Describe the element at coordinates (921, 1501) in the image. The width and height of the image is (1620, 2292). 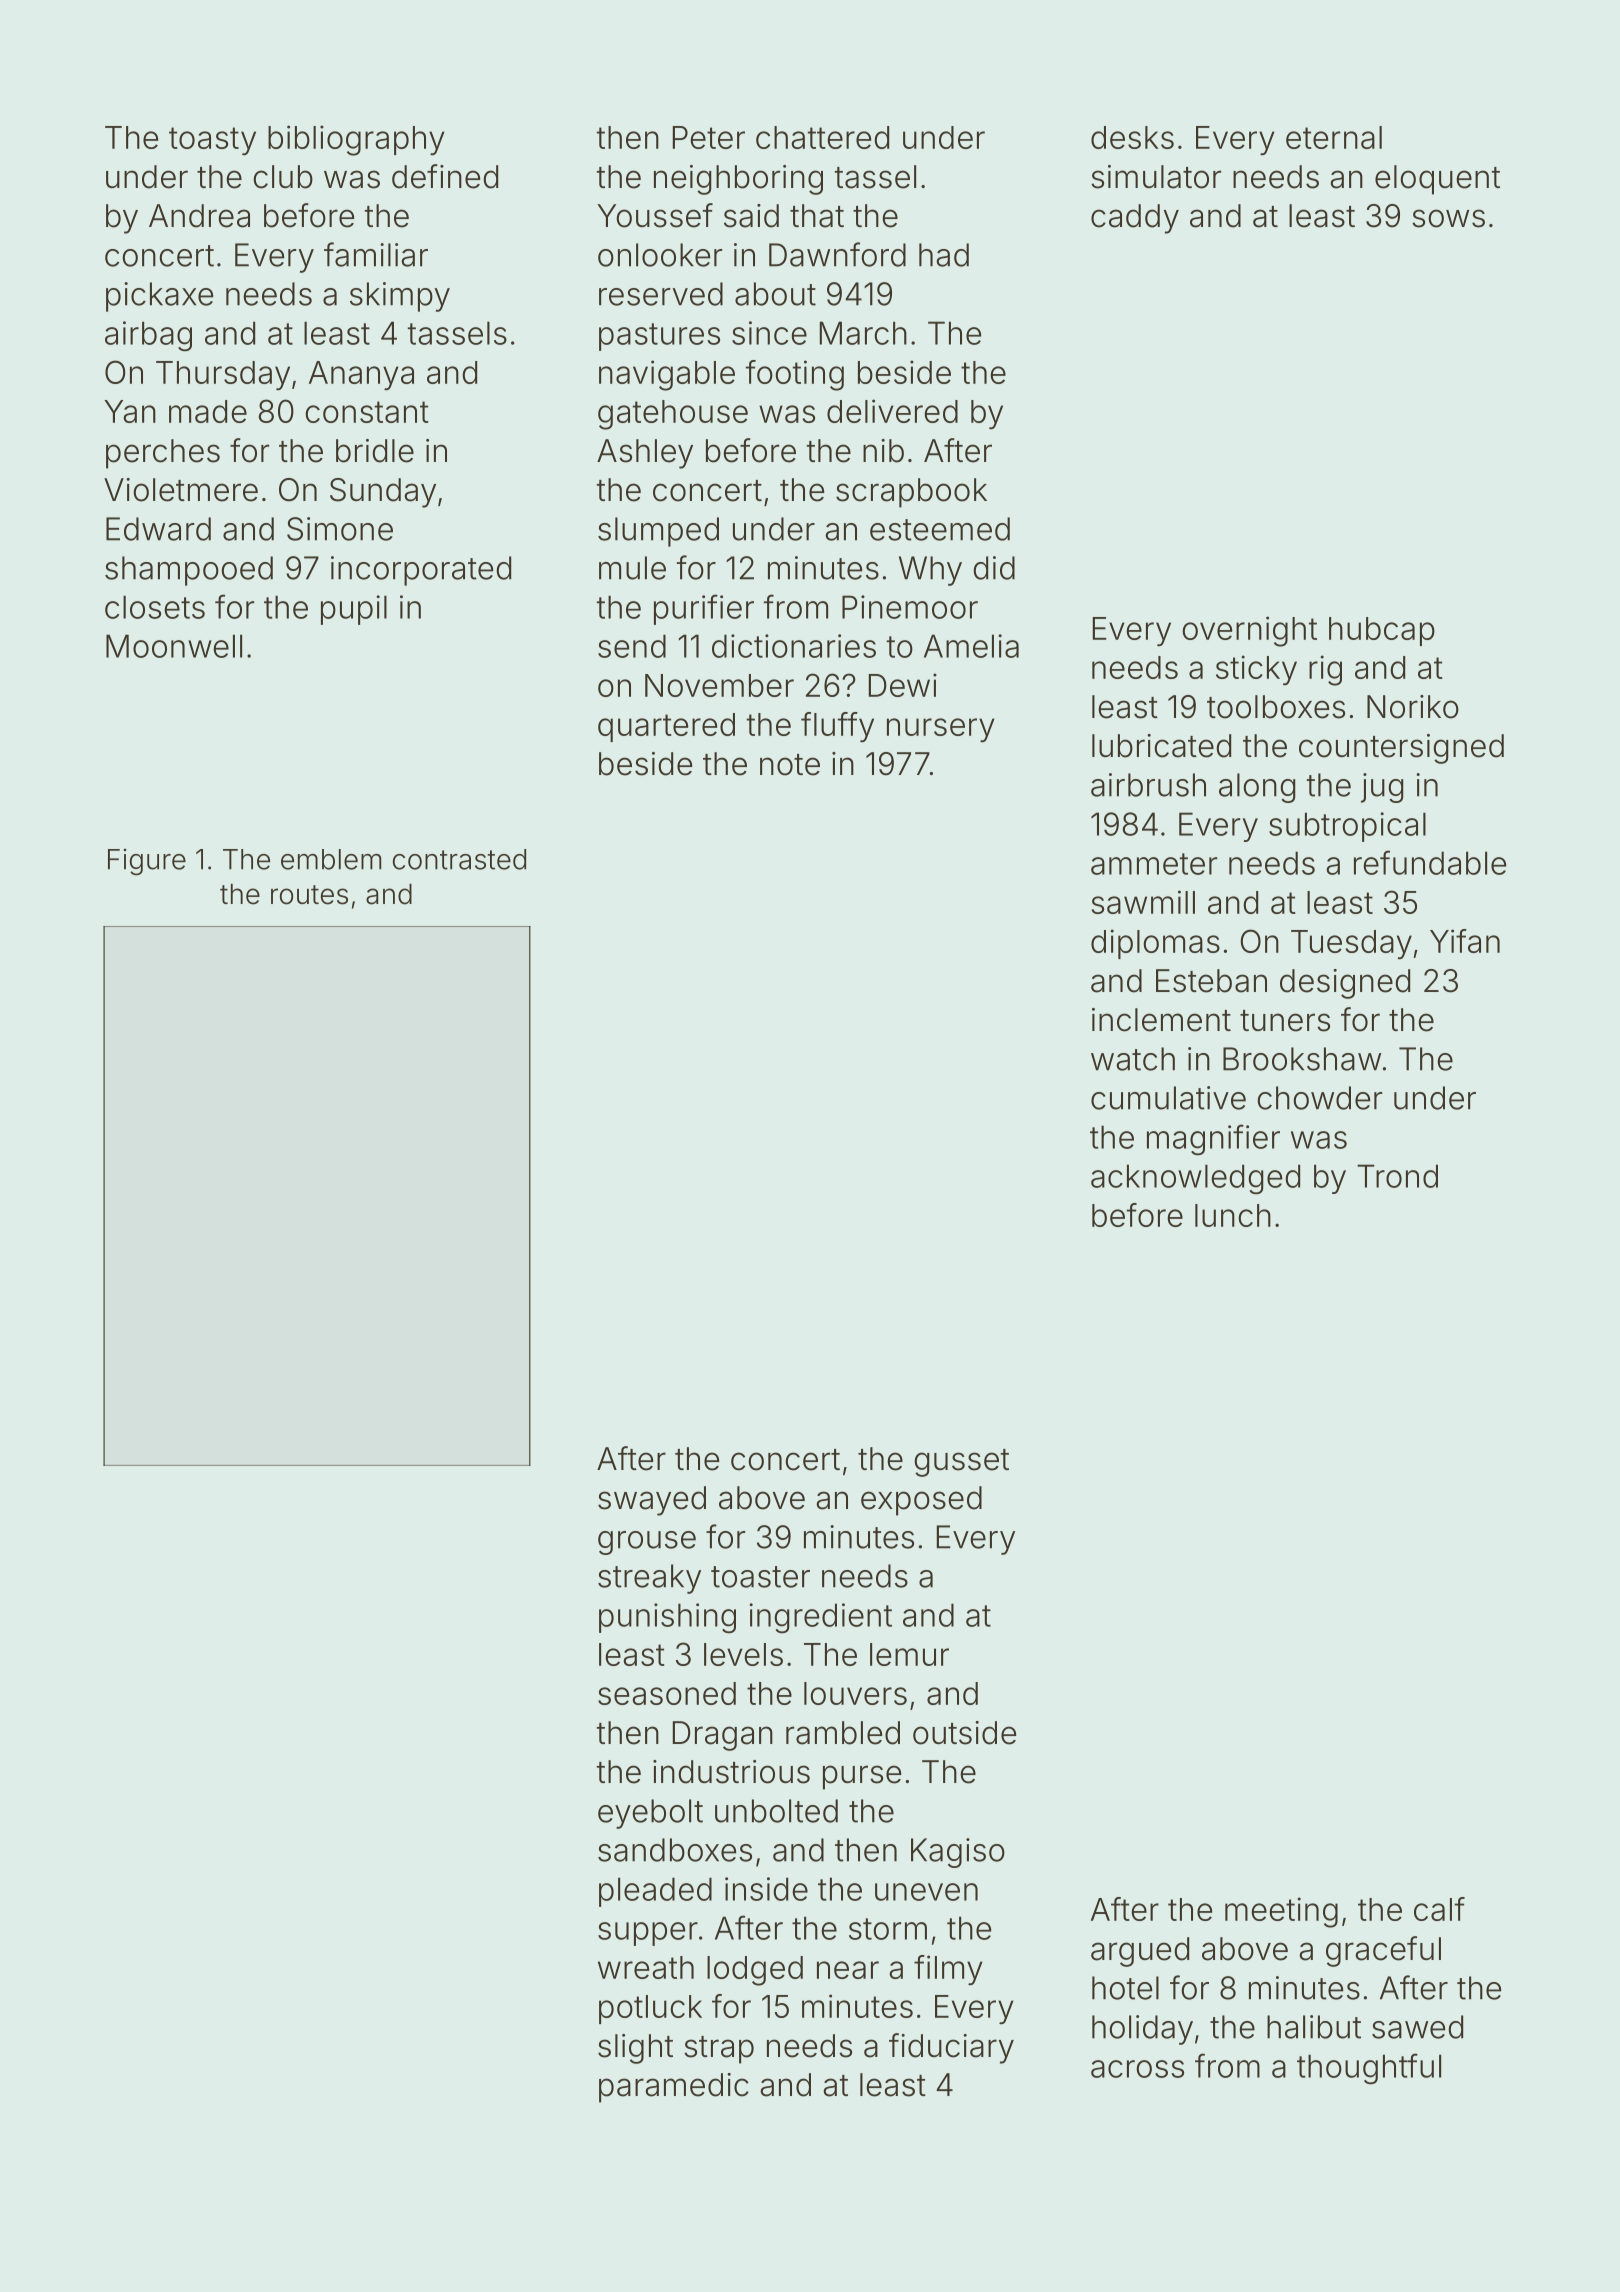
I see `exposed` at that location.
